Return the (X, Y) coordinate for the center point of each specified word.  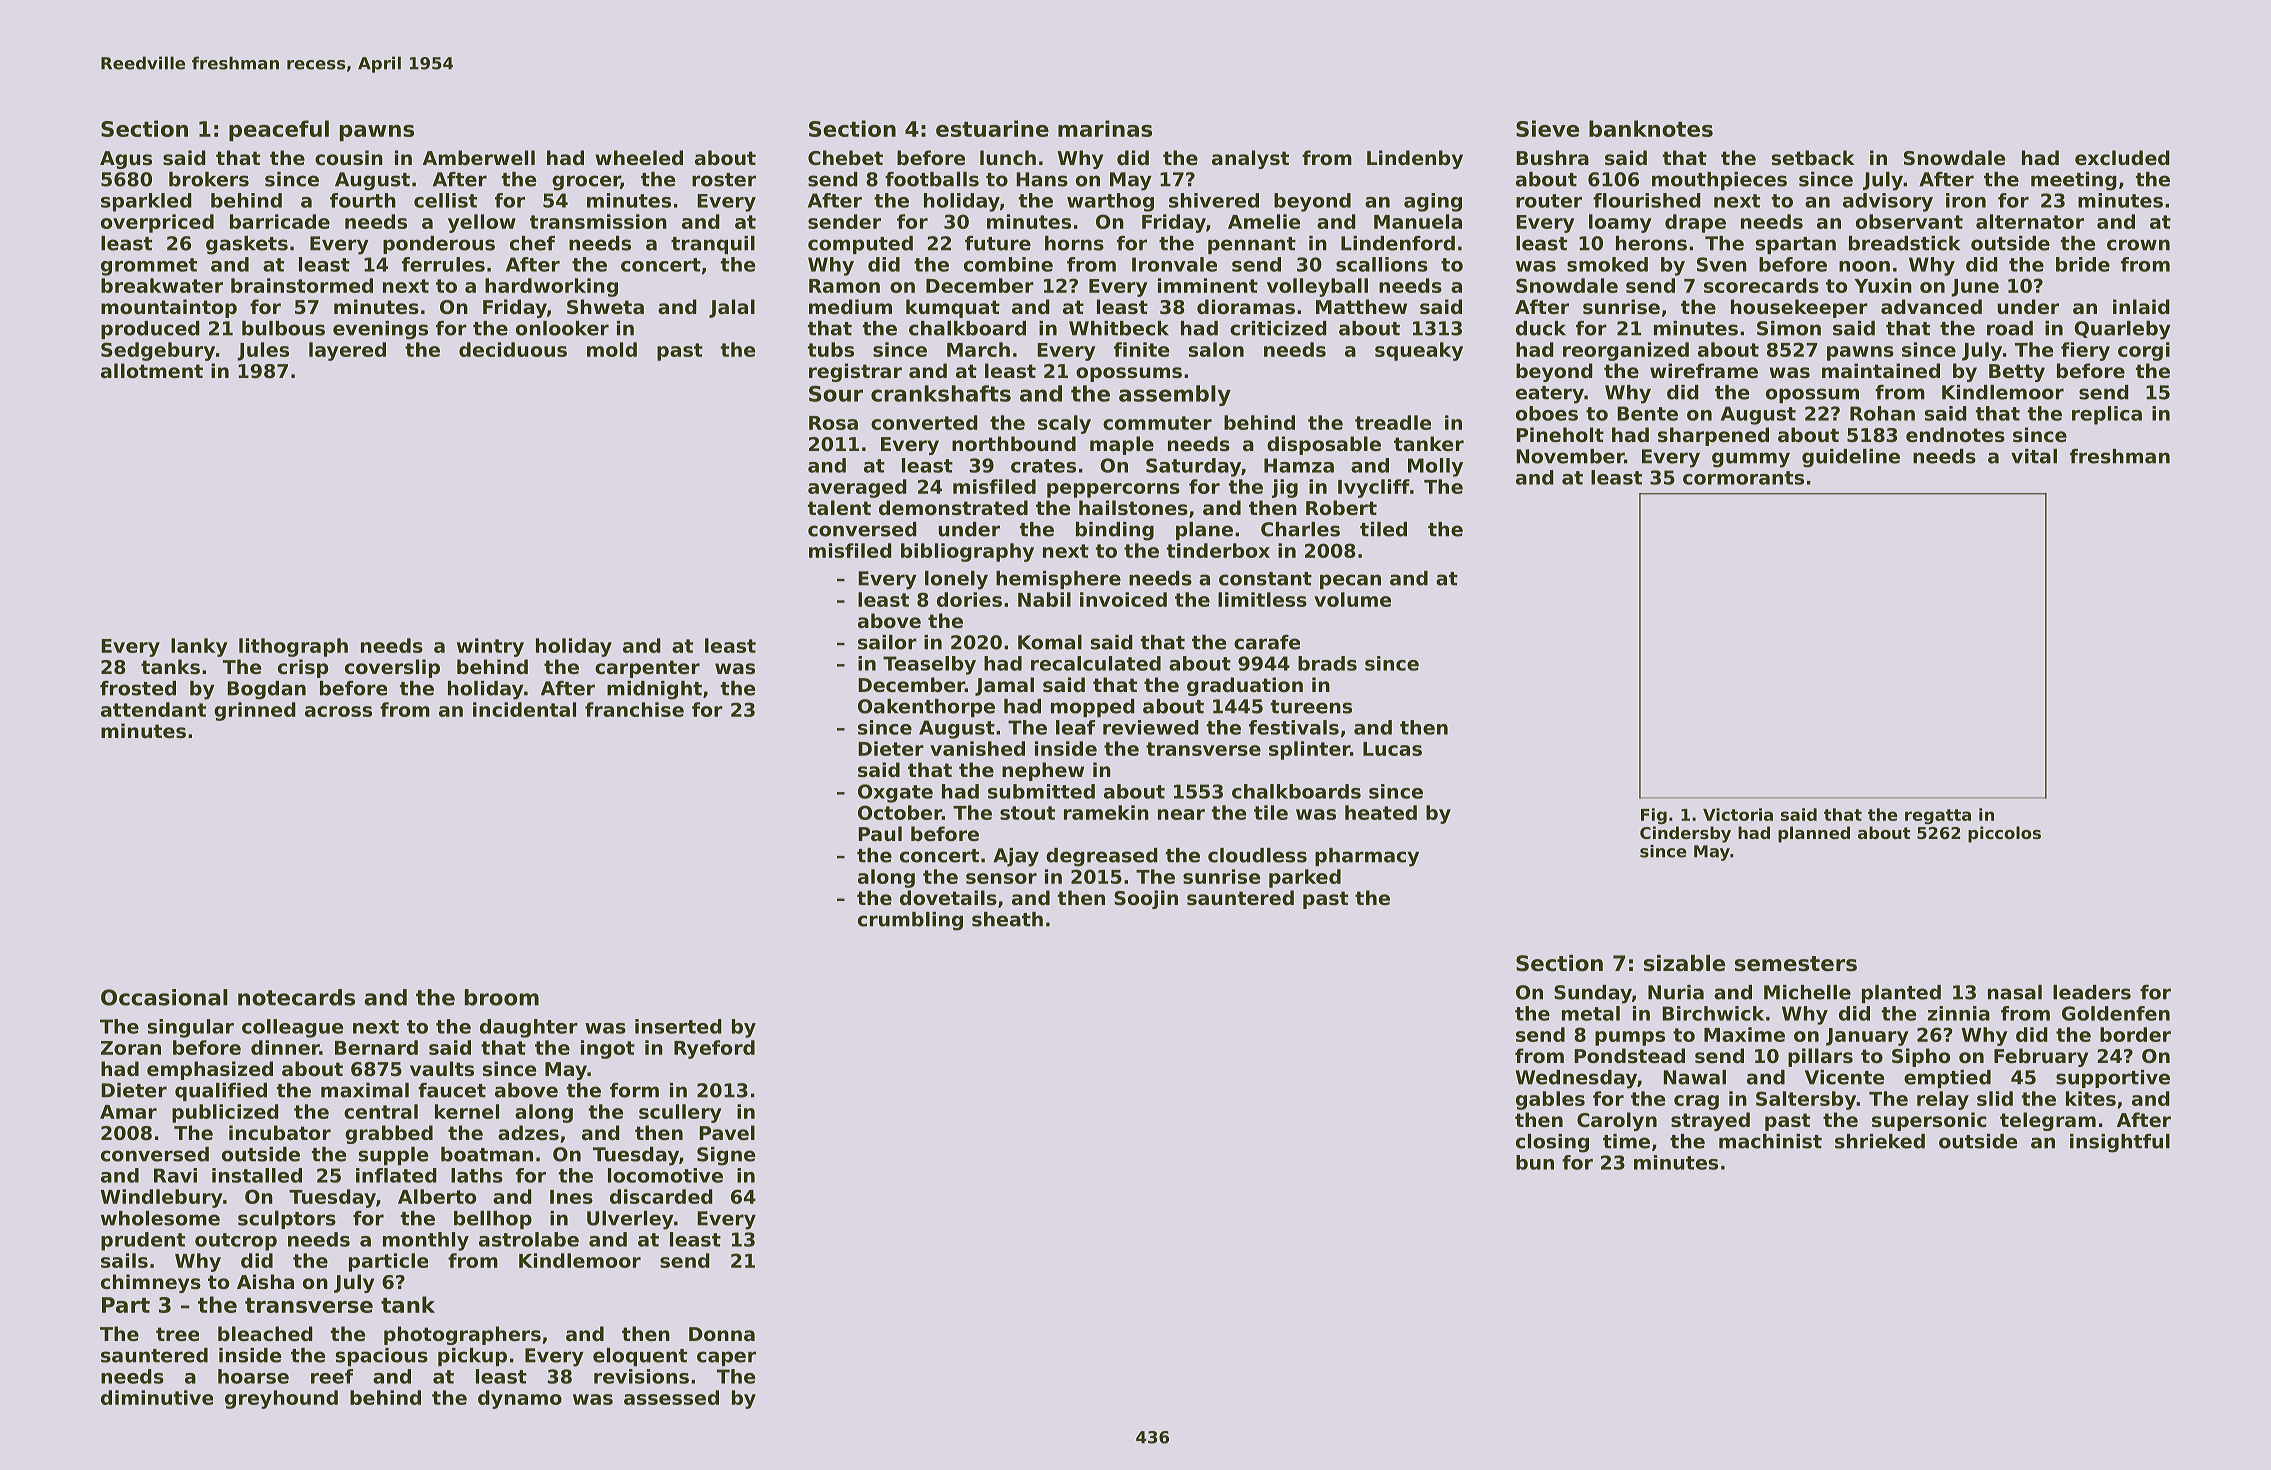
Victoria (1738, 814)
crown (2138, 245)
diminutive (157, 1397)
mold (612, 349)
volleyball (1317, 287)
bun (1535, 1162)
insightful (2120, 1143)
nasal (2015, 992)
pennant (1252, 245)
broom (502, 997)
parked (1305, 878)
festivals (1294, 727)
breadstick (1904, 243)
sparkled (146, 202)
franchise (634, 709)
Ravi (175, 1175)
